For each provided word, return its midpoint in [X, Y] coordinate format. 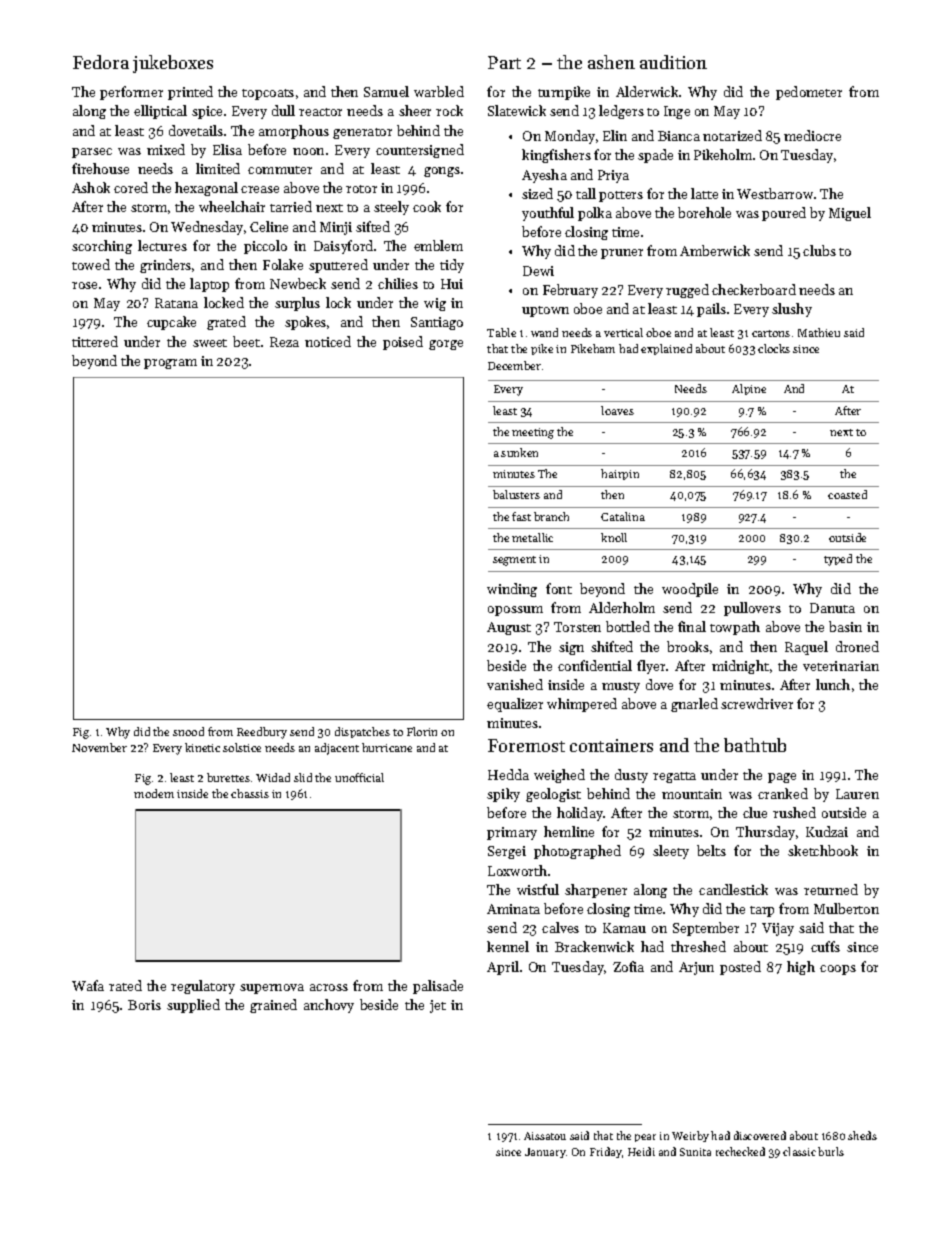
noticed [328, 341]
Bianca [679, 136]
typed [838, 560]
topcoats [268, 94]
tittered [95, 341]
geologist [553, 795]
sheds [862, 1135]
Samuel [386, 91]
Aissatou [545, 1136]
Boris [144, 1005]
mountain [692, 794]
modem [154, 793]
